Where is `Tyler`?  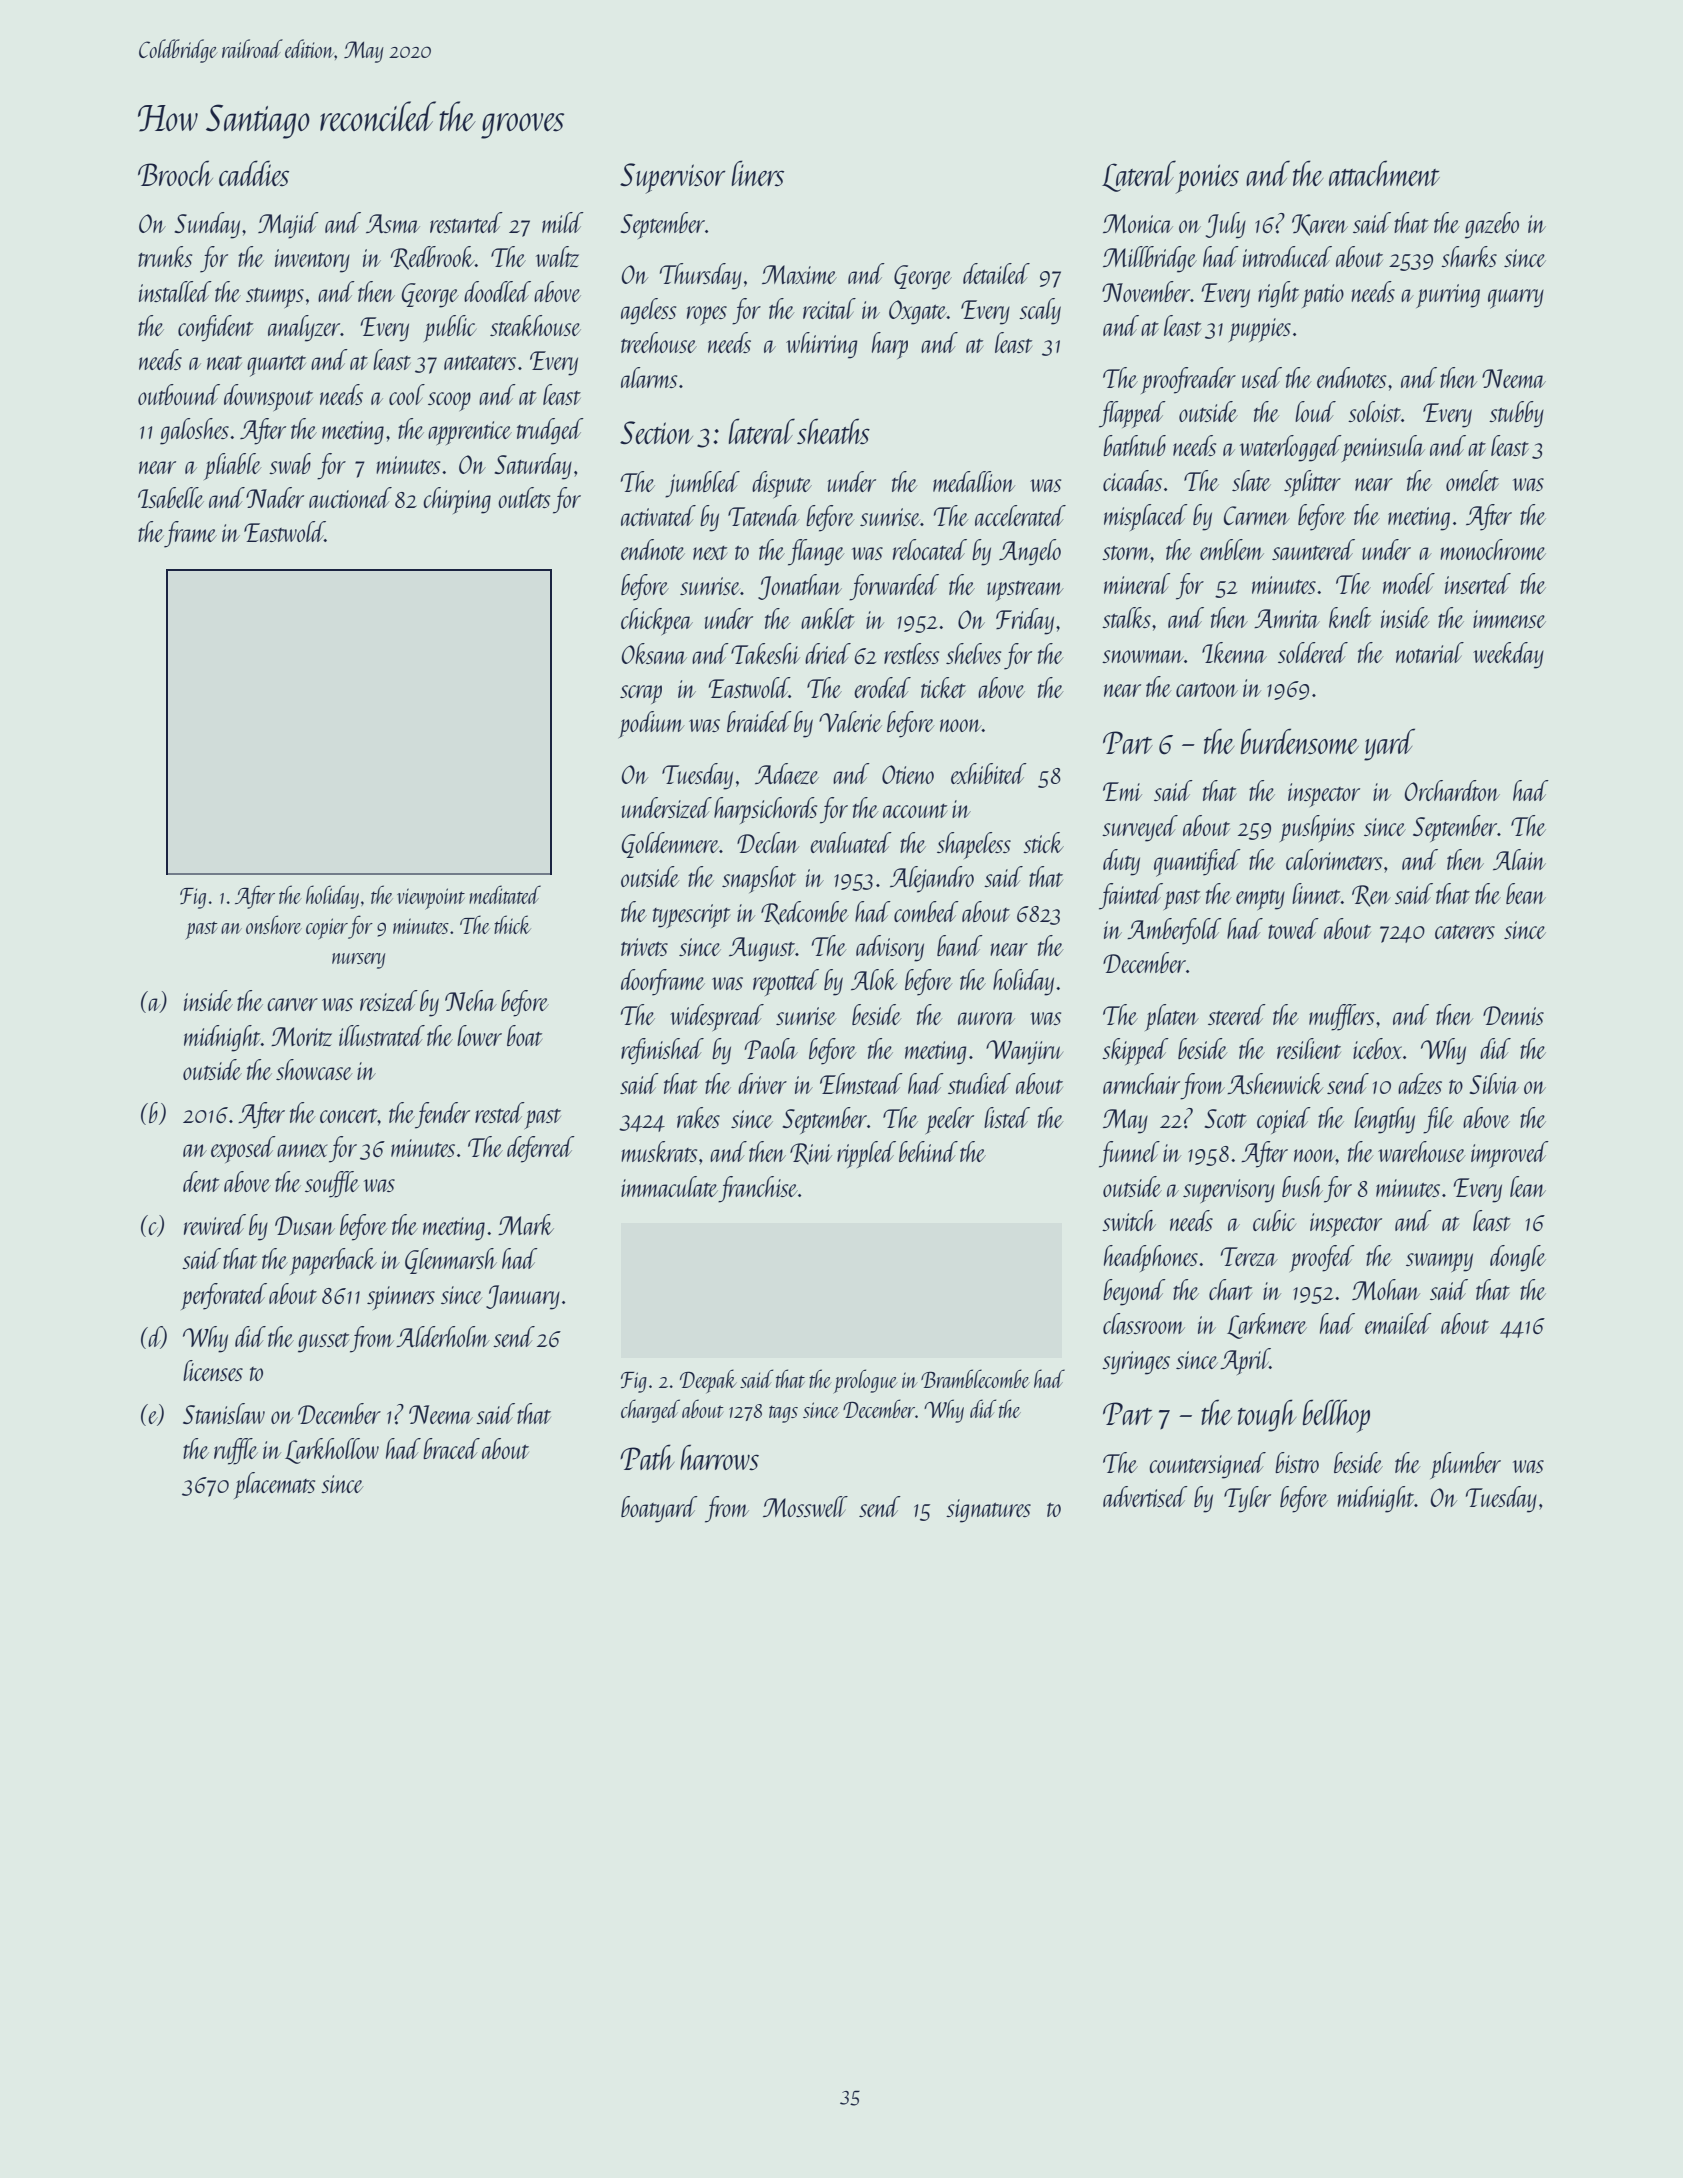
Tyler is located at coordinates (1247, 1499).
